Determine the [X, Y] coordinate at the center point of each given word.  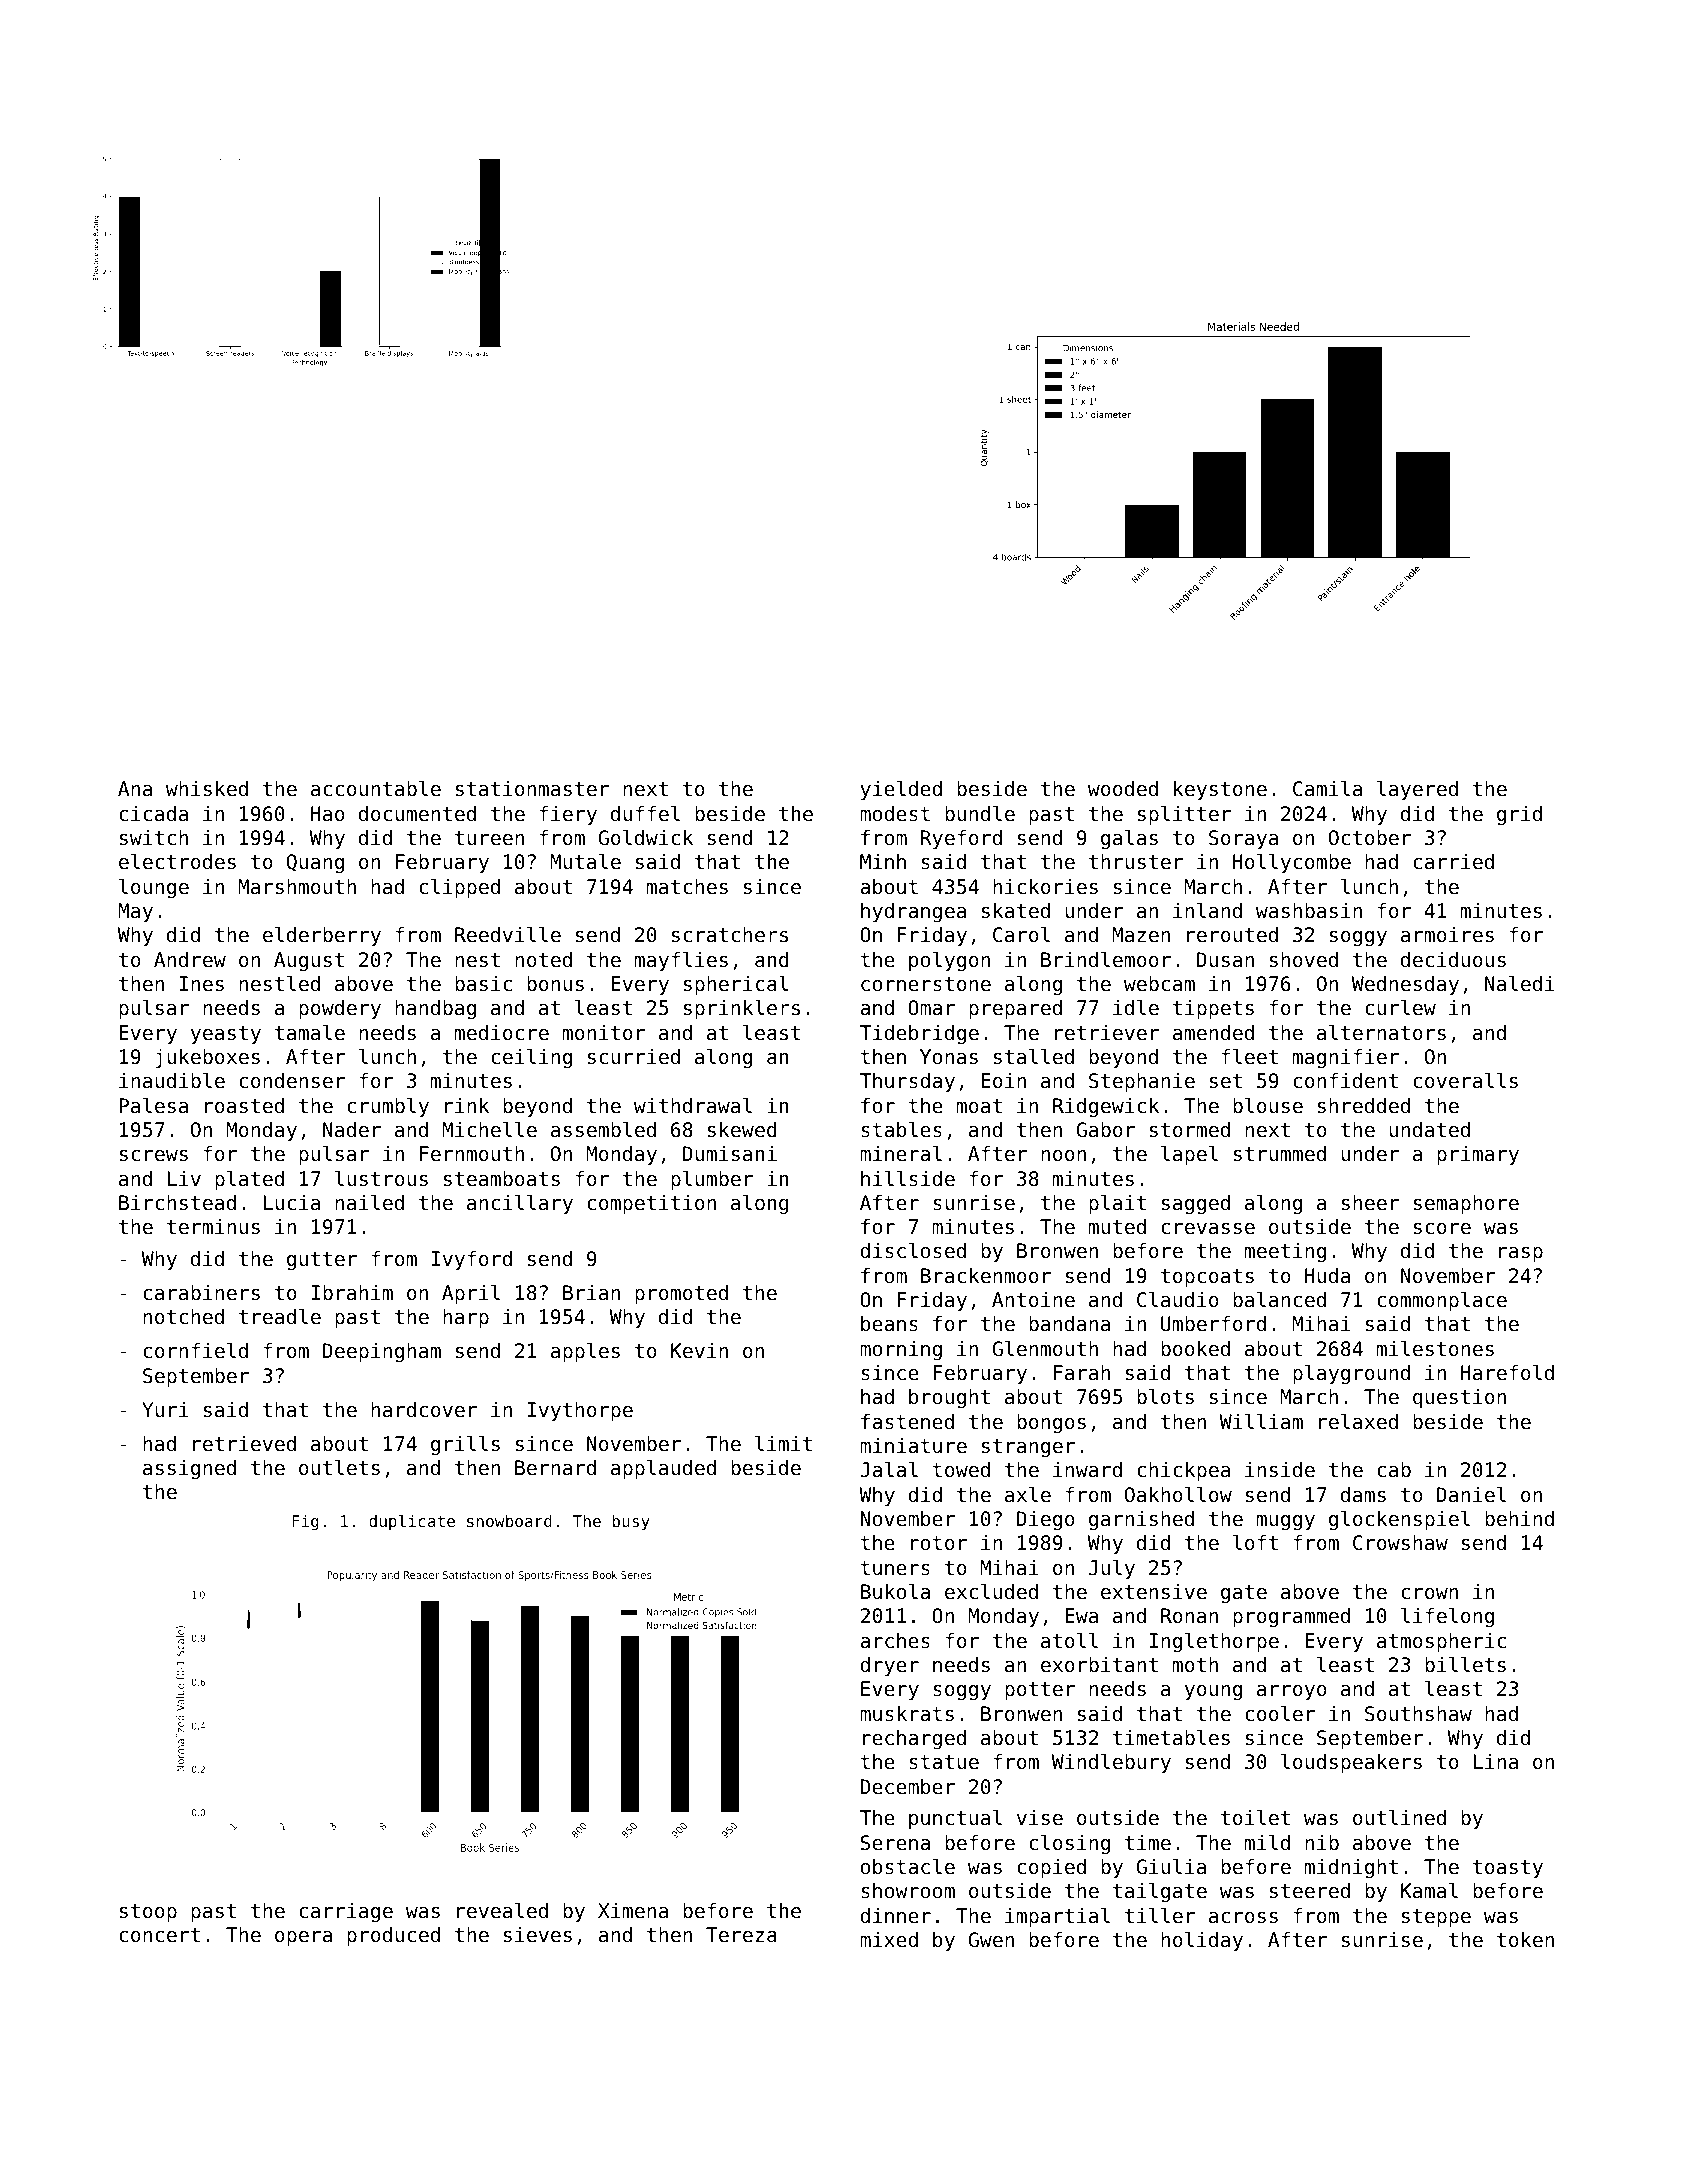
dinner [895, 1915]
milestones [1435, 1348]
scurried [634, 1057]
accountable [376, 788]
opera [303, 1938]
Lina [1496, 1761]
